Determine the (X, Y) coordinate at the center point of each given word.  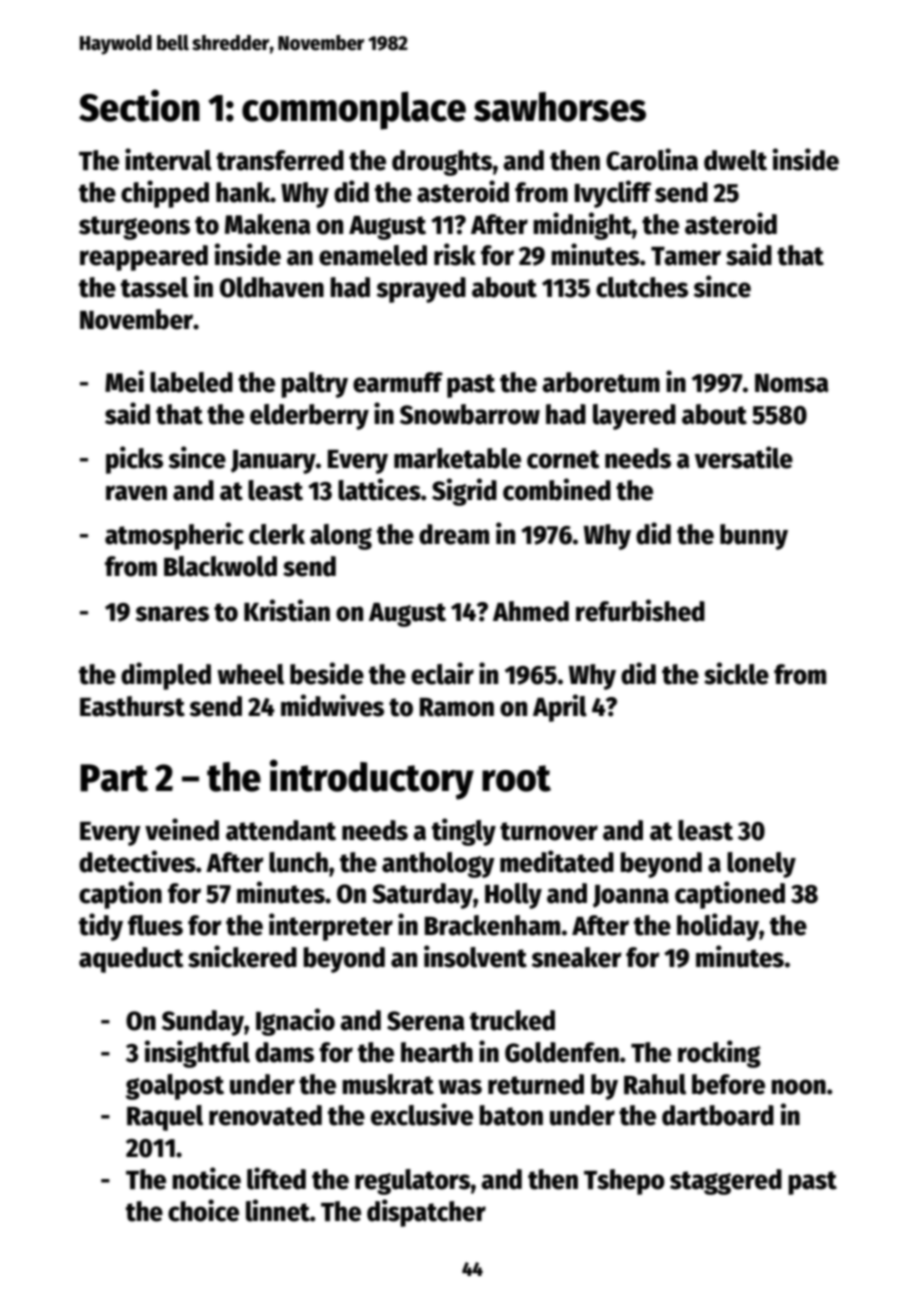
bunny (754, 537)
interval (168, 159)
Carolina (652, 159)
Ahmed (531, 611)
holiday (718, 927)
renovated (265, 1115)
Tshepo (624, 1182)
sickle (736, 673)
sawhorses (560, 107)
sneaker (577, 957)
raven (136, 493)
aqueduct (131, 960)
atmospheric (174, 536)
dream (454, 534)
